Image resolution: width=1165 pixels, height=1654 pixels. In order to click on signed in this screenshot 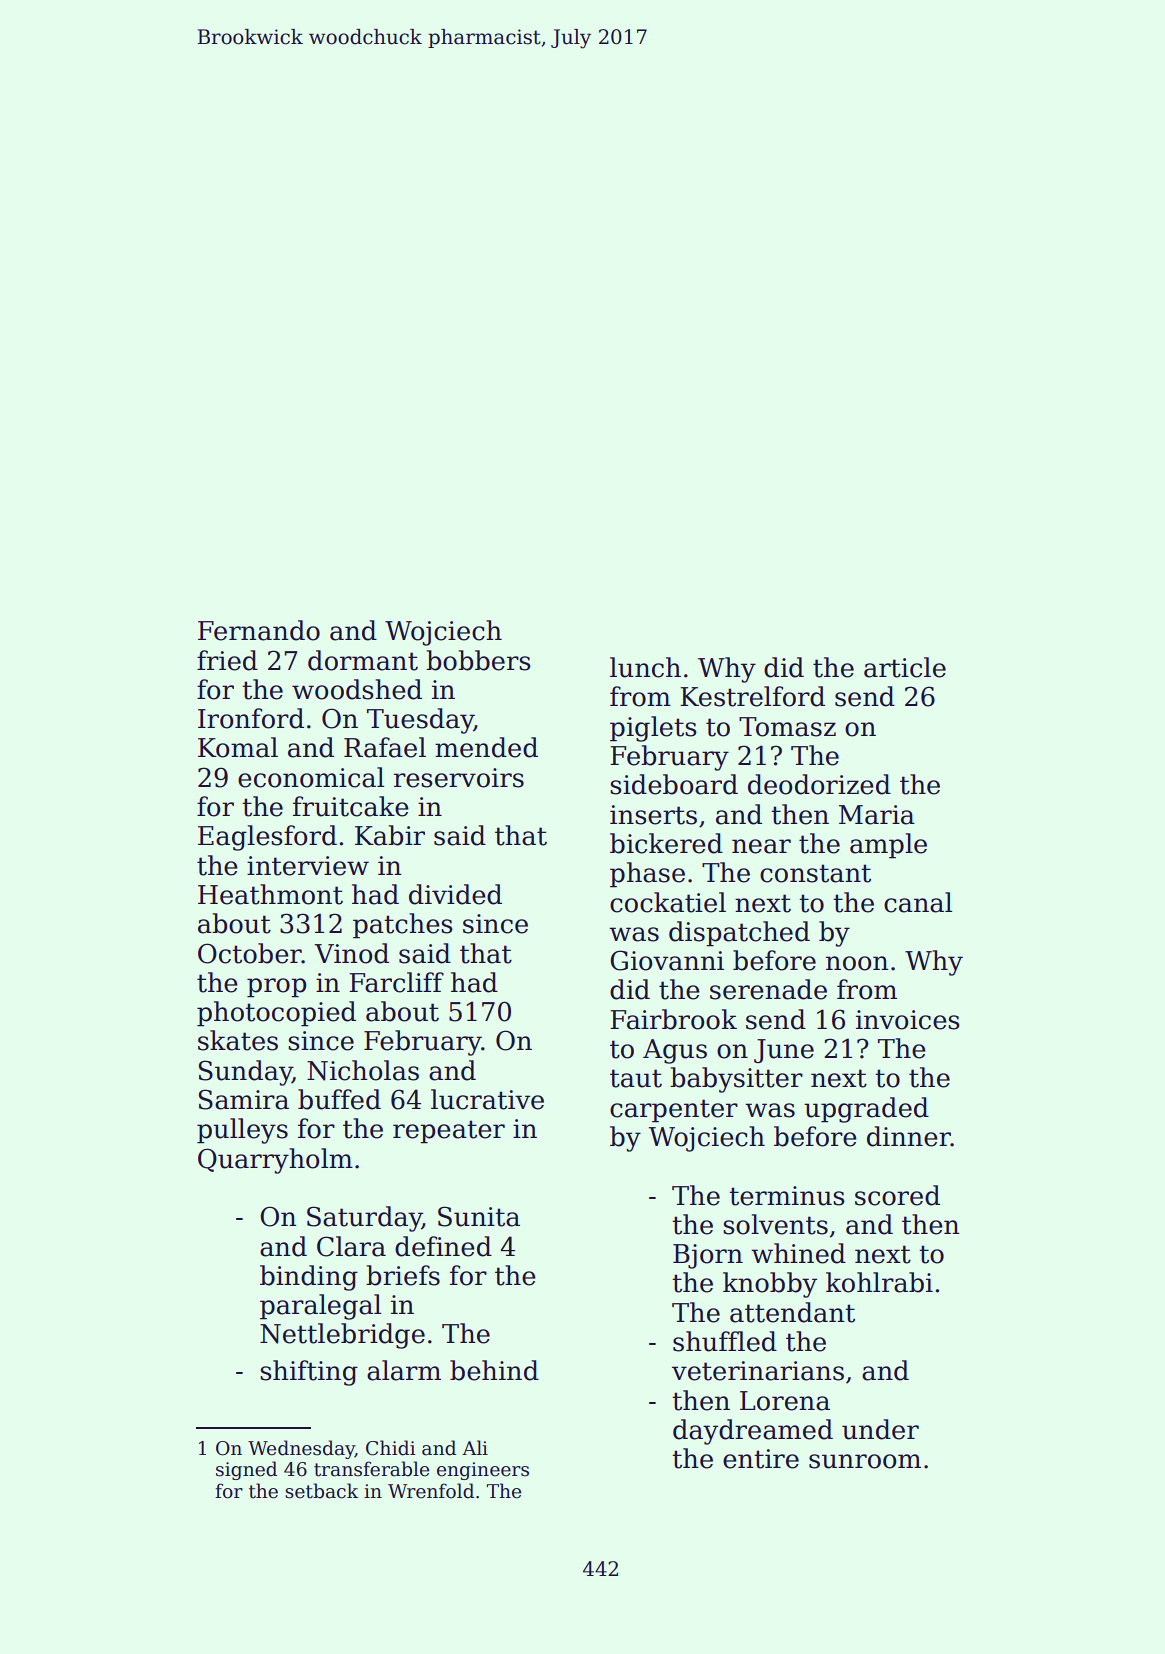, I will do `click(246, 1470)`.
